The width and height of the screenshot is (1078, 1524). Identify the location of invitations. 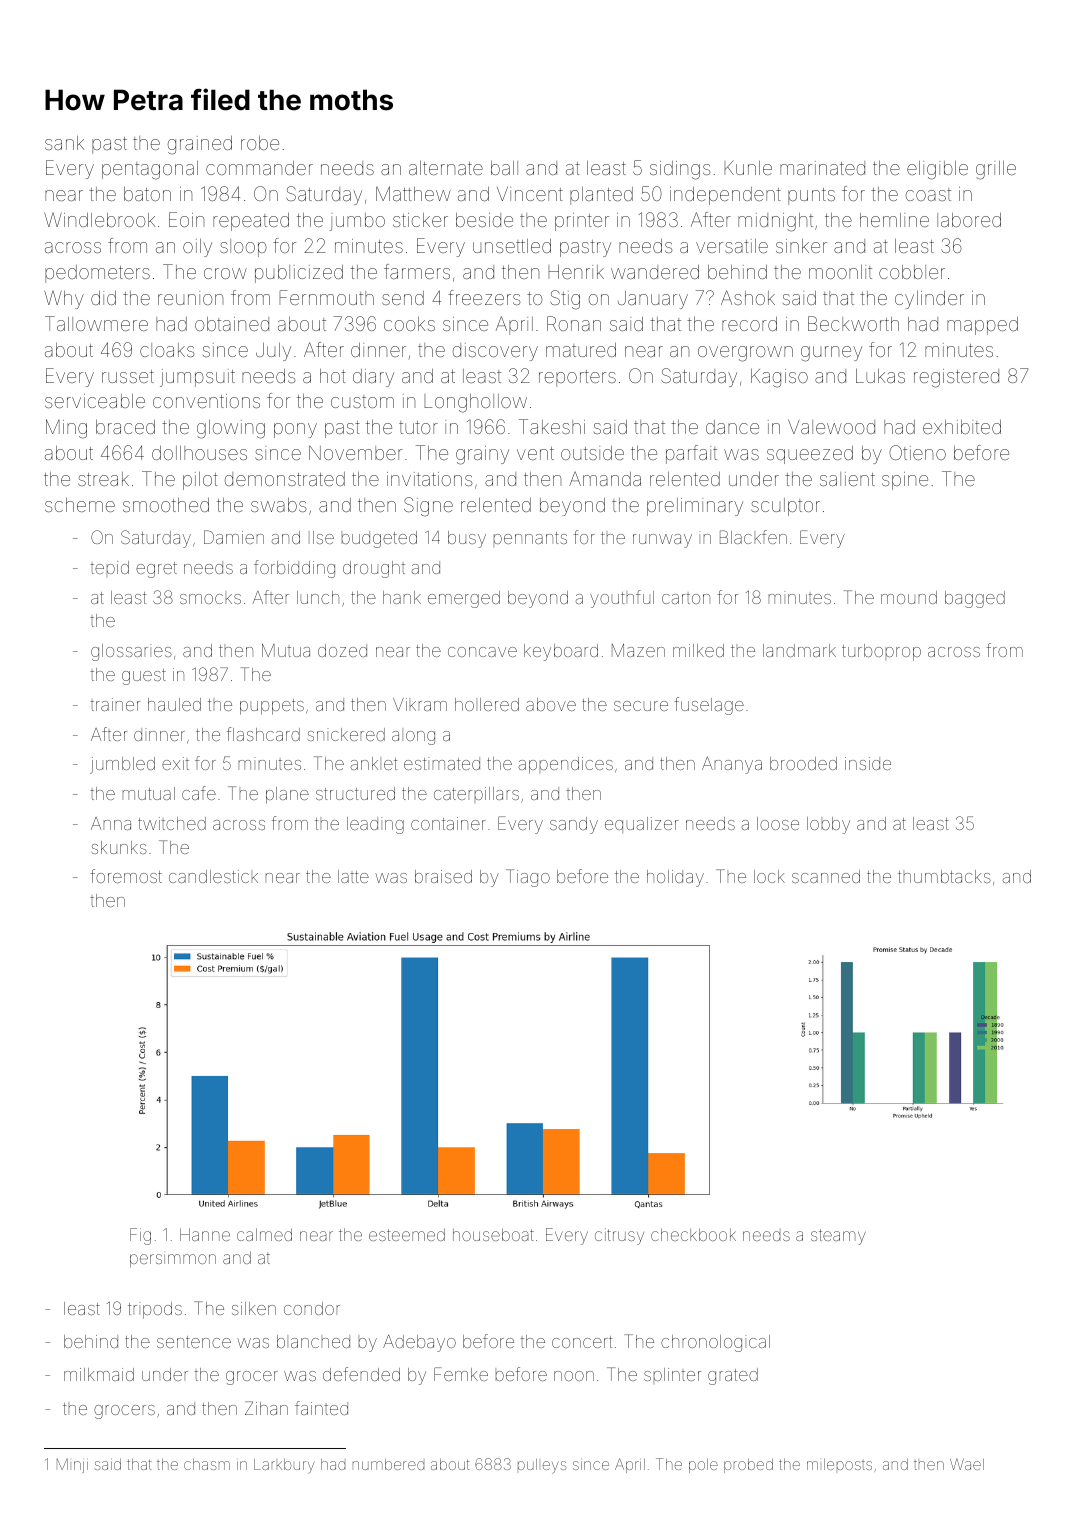
(430, 479).
